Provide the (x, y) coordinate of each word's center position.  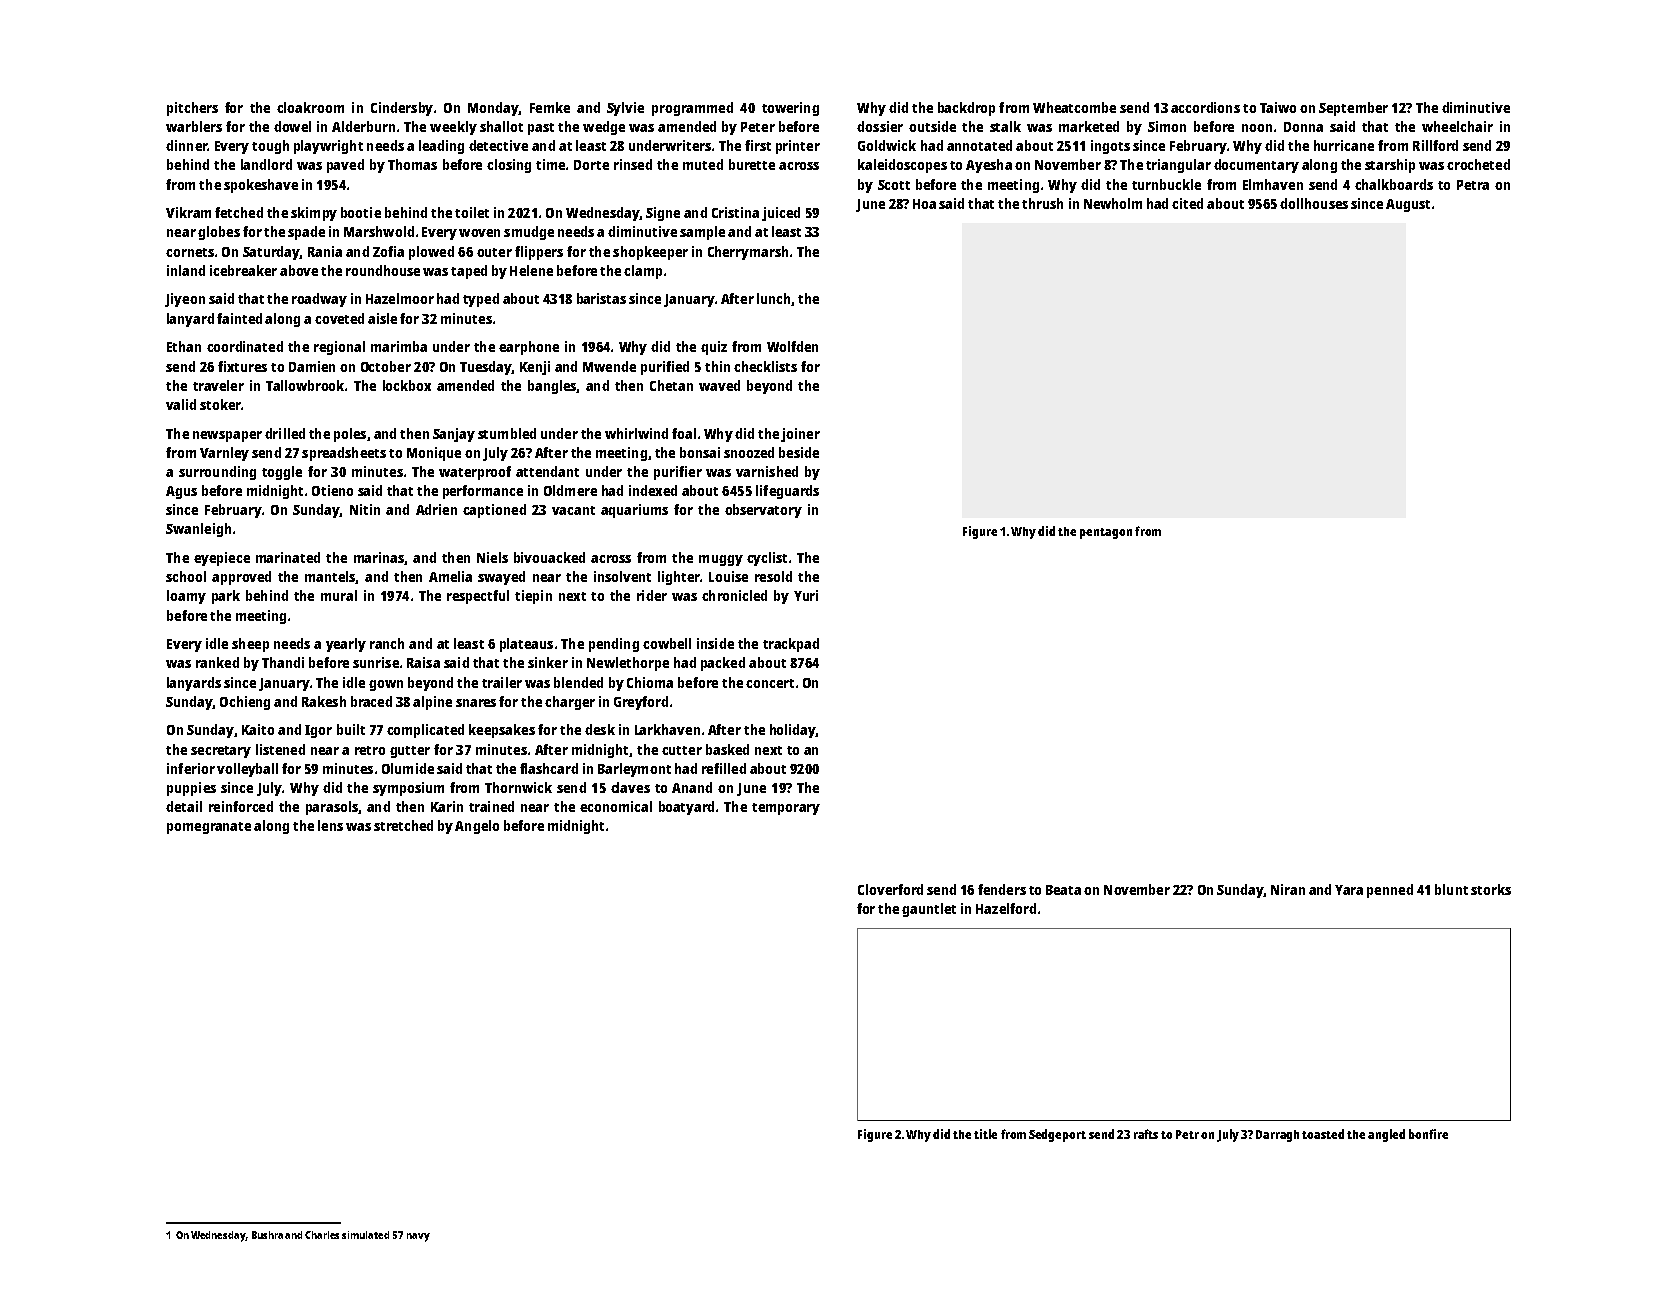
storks (1491, 889)
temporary (786, 809)
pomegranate (209, 828)
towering (790, 109)
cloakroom (310, 107)
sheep (250, 645)
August (1408, 205)
